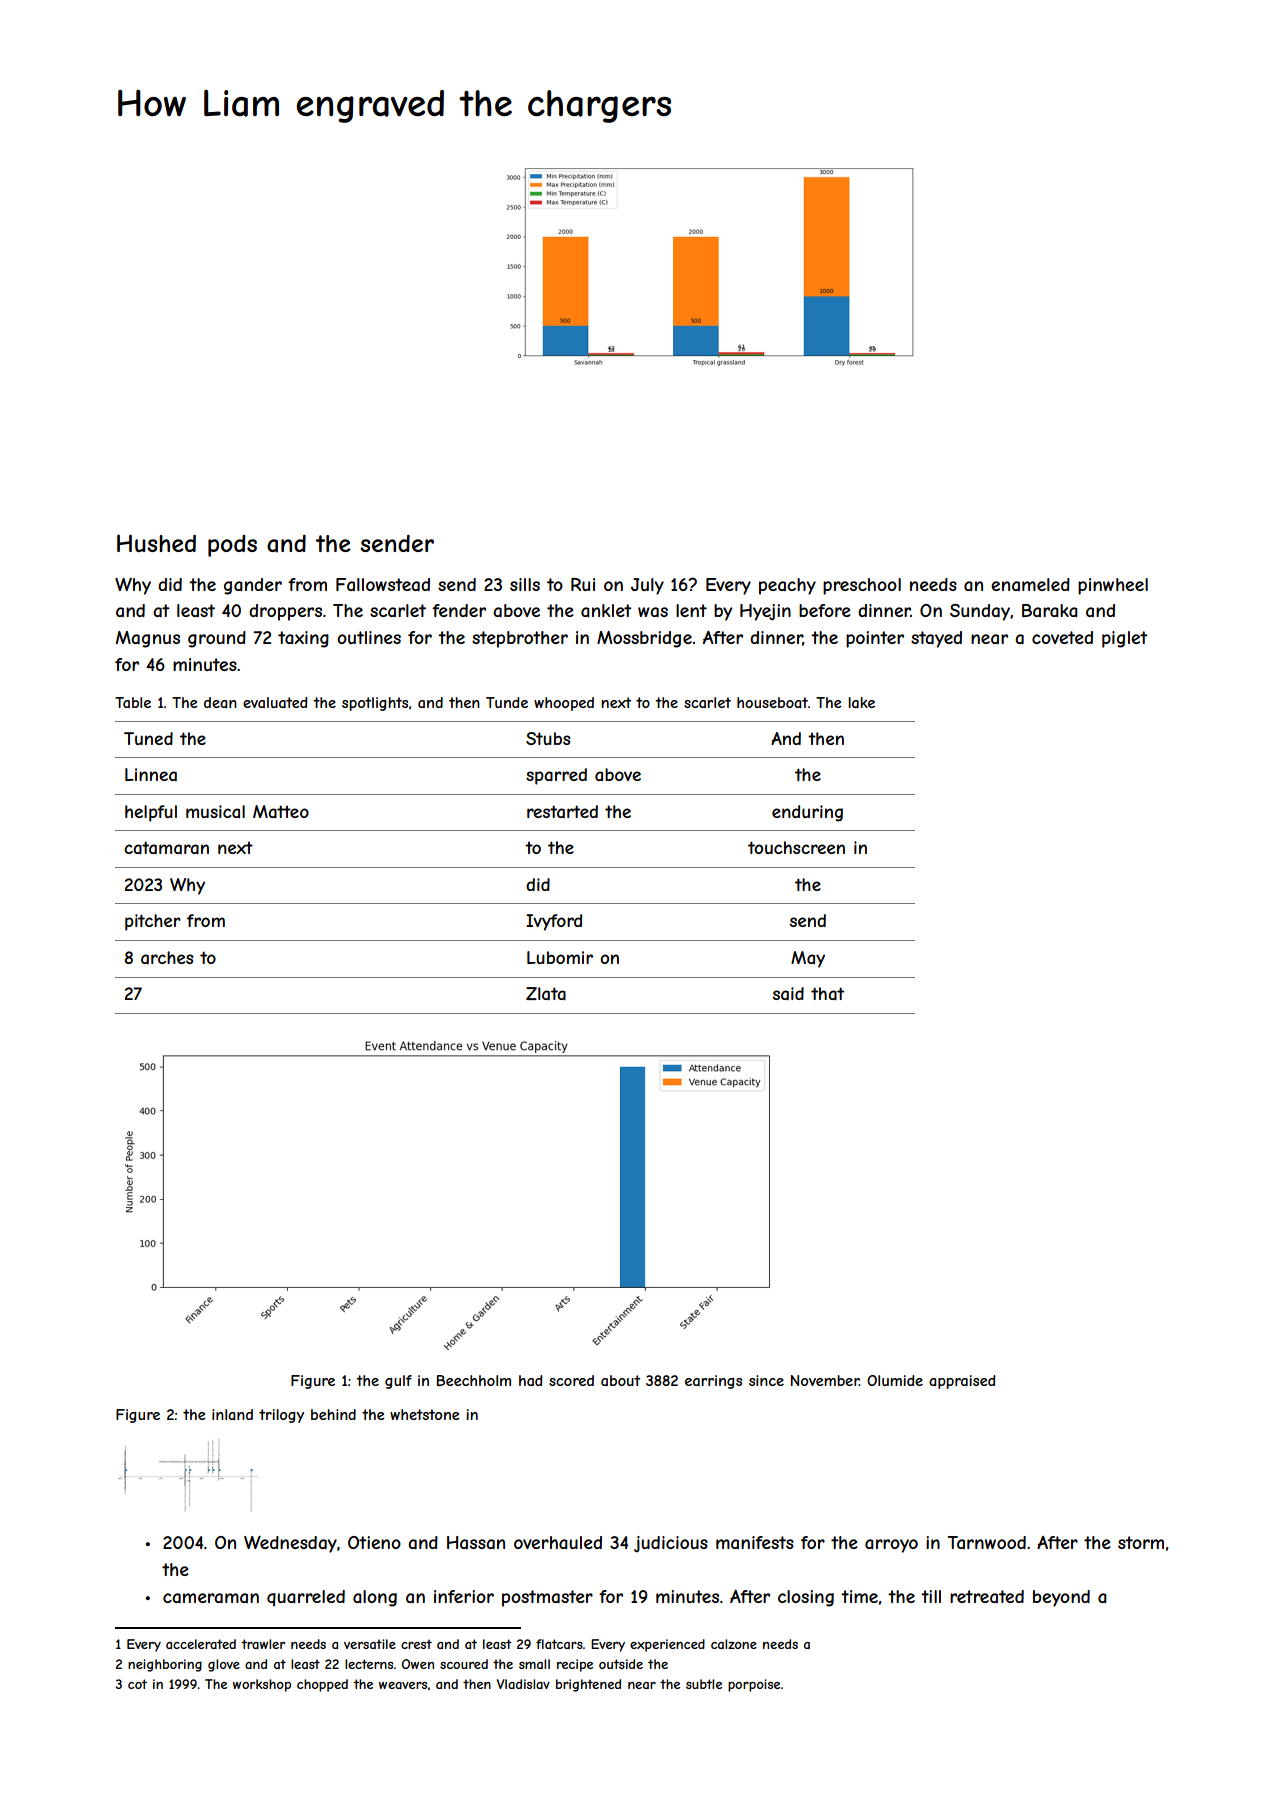 Image resolution: width=1287 pixels, height=1820 pixels. Describe the element at coordinates (713, 1382) in the screenshot. I see `earrings` at that location.
